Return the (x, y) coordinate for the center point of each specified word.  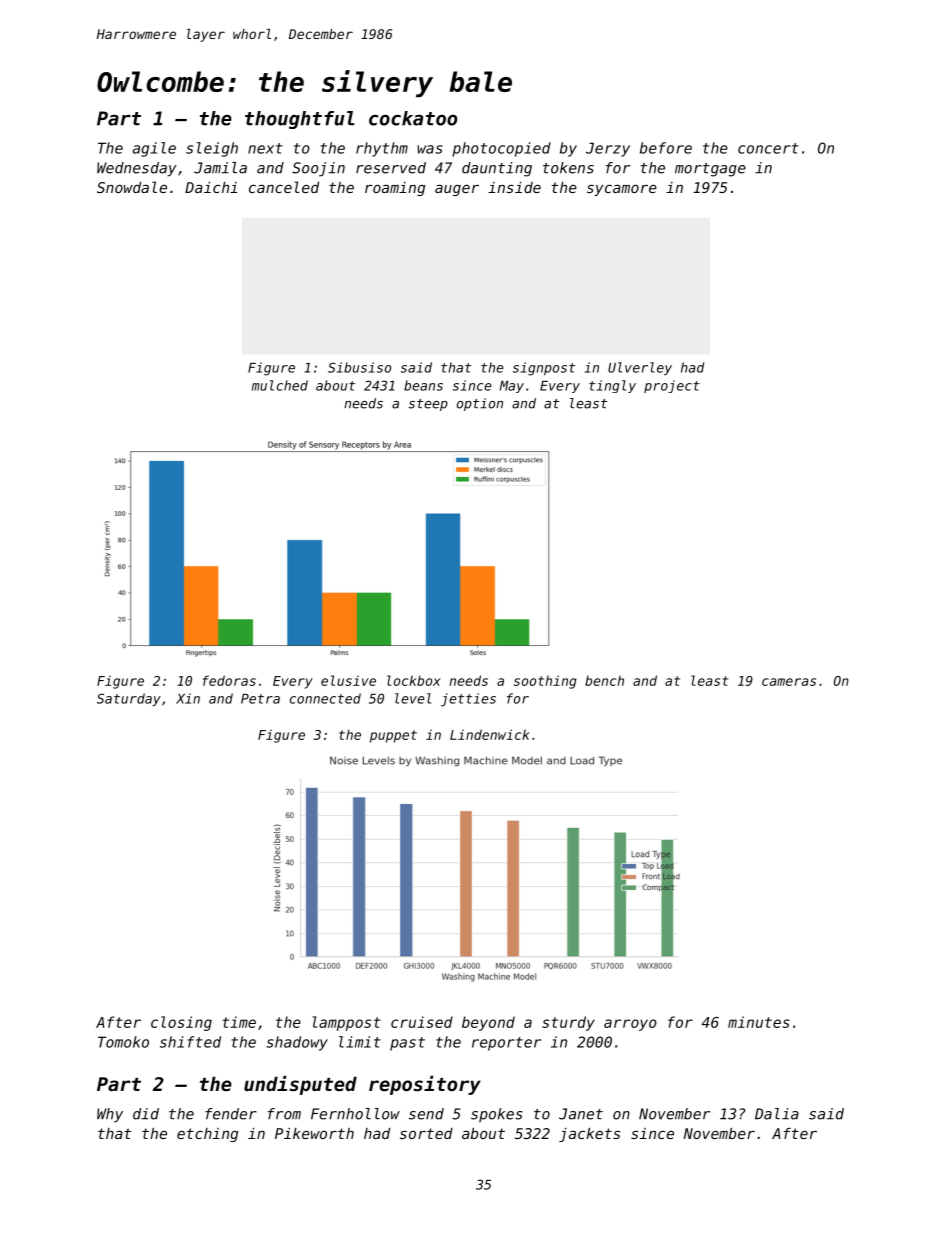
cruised (422, 1022)
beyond (488, 1023)
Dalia (777, 1114)
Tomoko (123, 1042)
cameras (789, 682)
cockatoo (413, 118)
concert (768, 148)
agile (154, 149)
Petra (260, 699)
